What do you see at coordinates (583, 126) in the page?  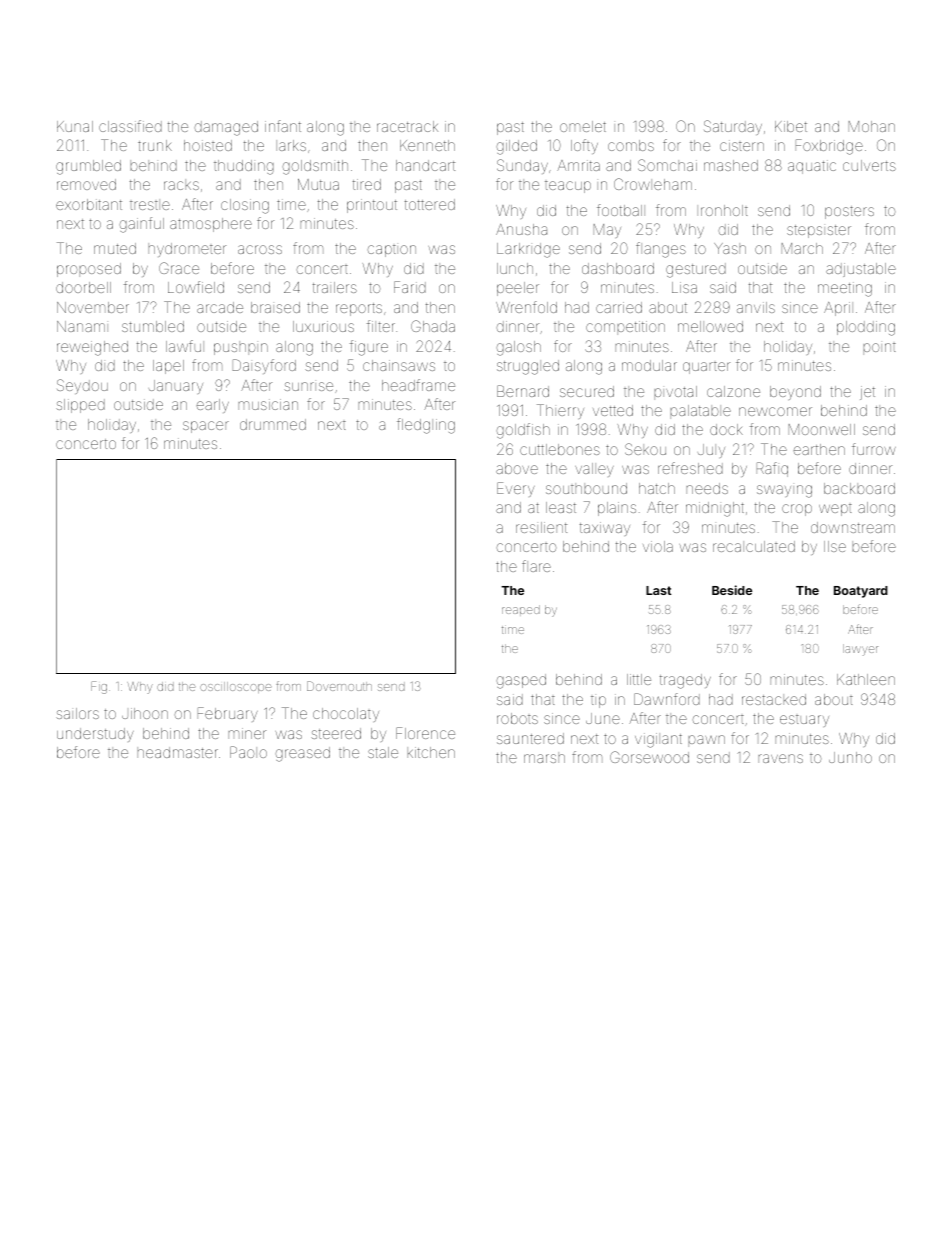 I see `omelet` at bounding box center [583, 126].
